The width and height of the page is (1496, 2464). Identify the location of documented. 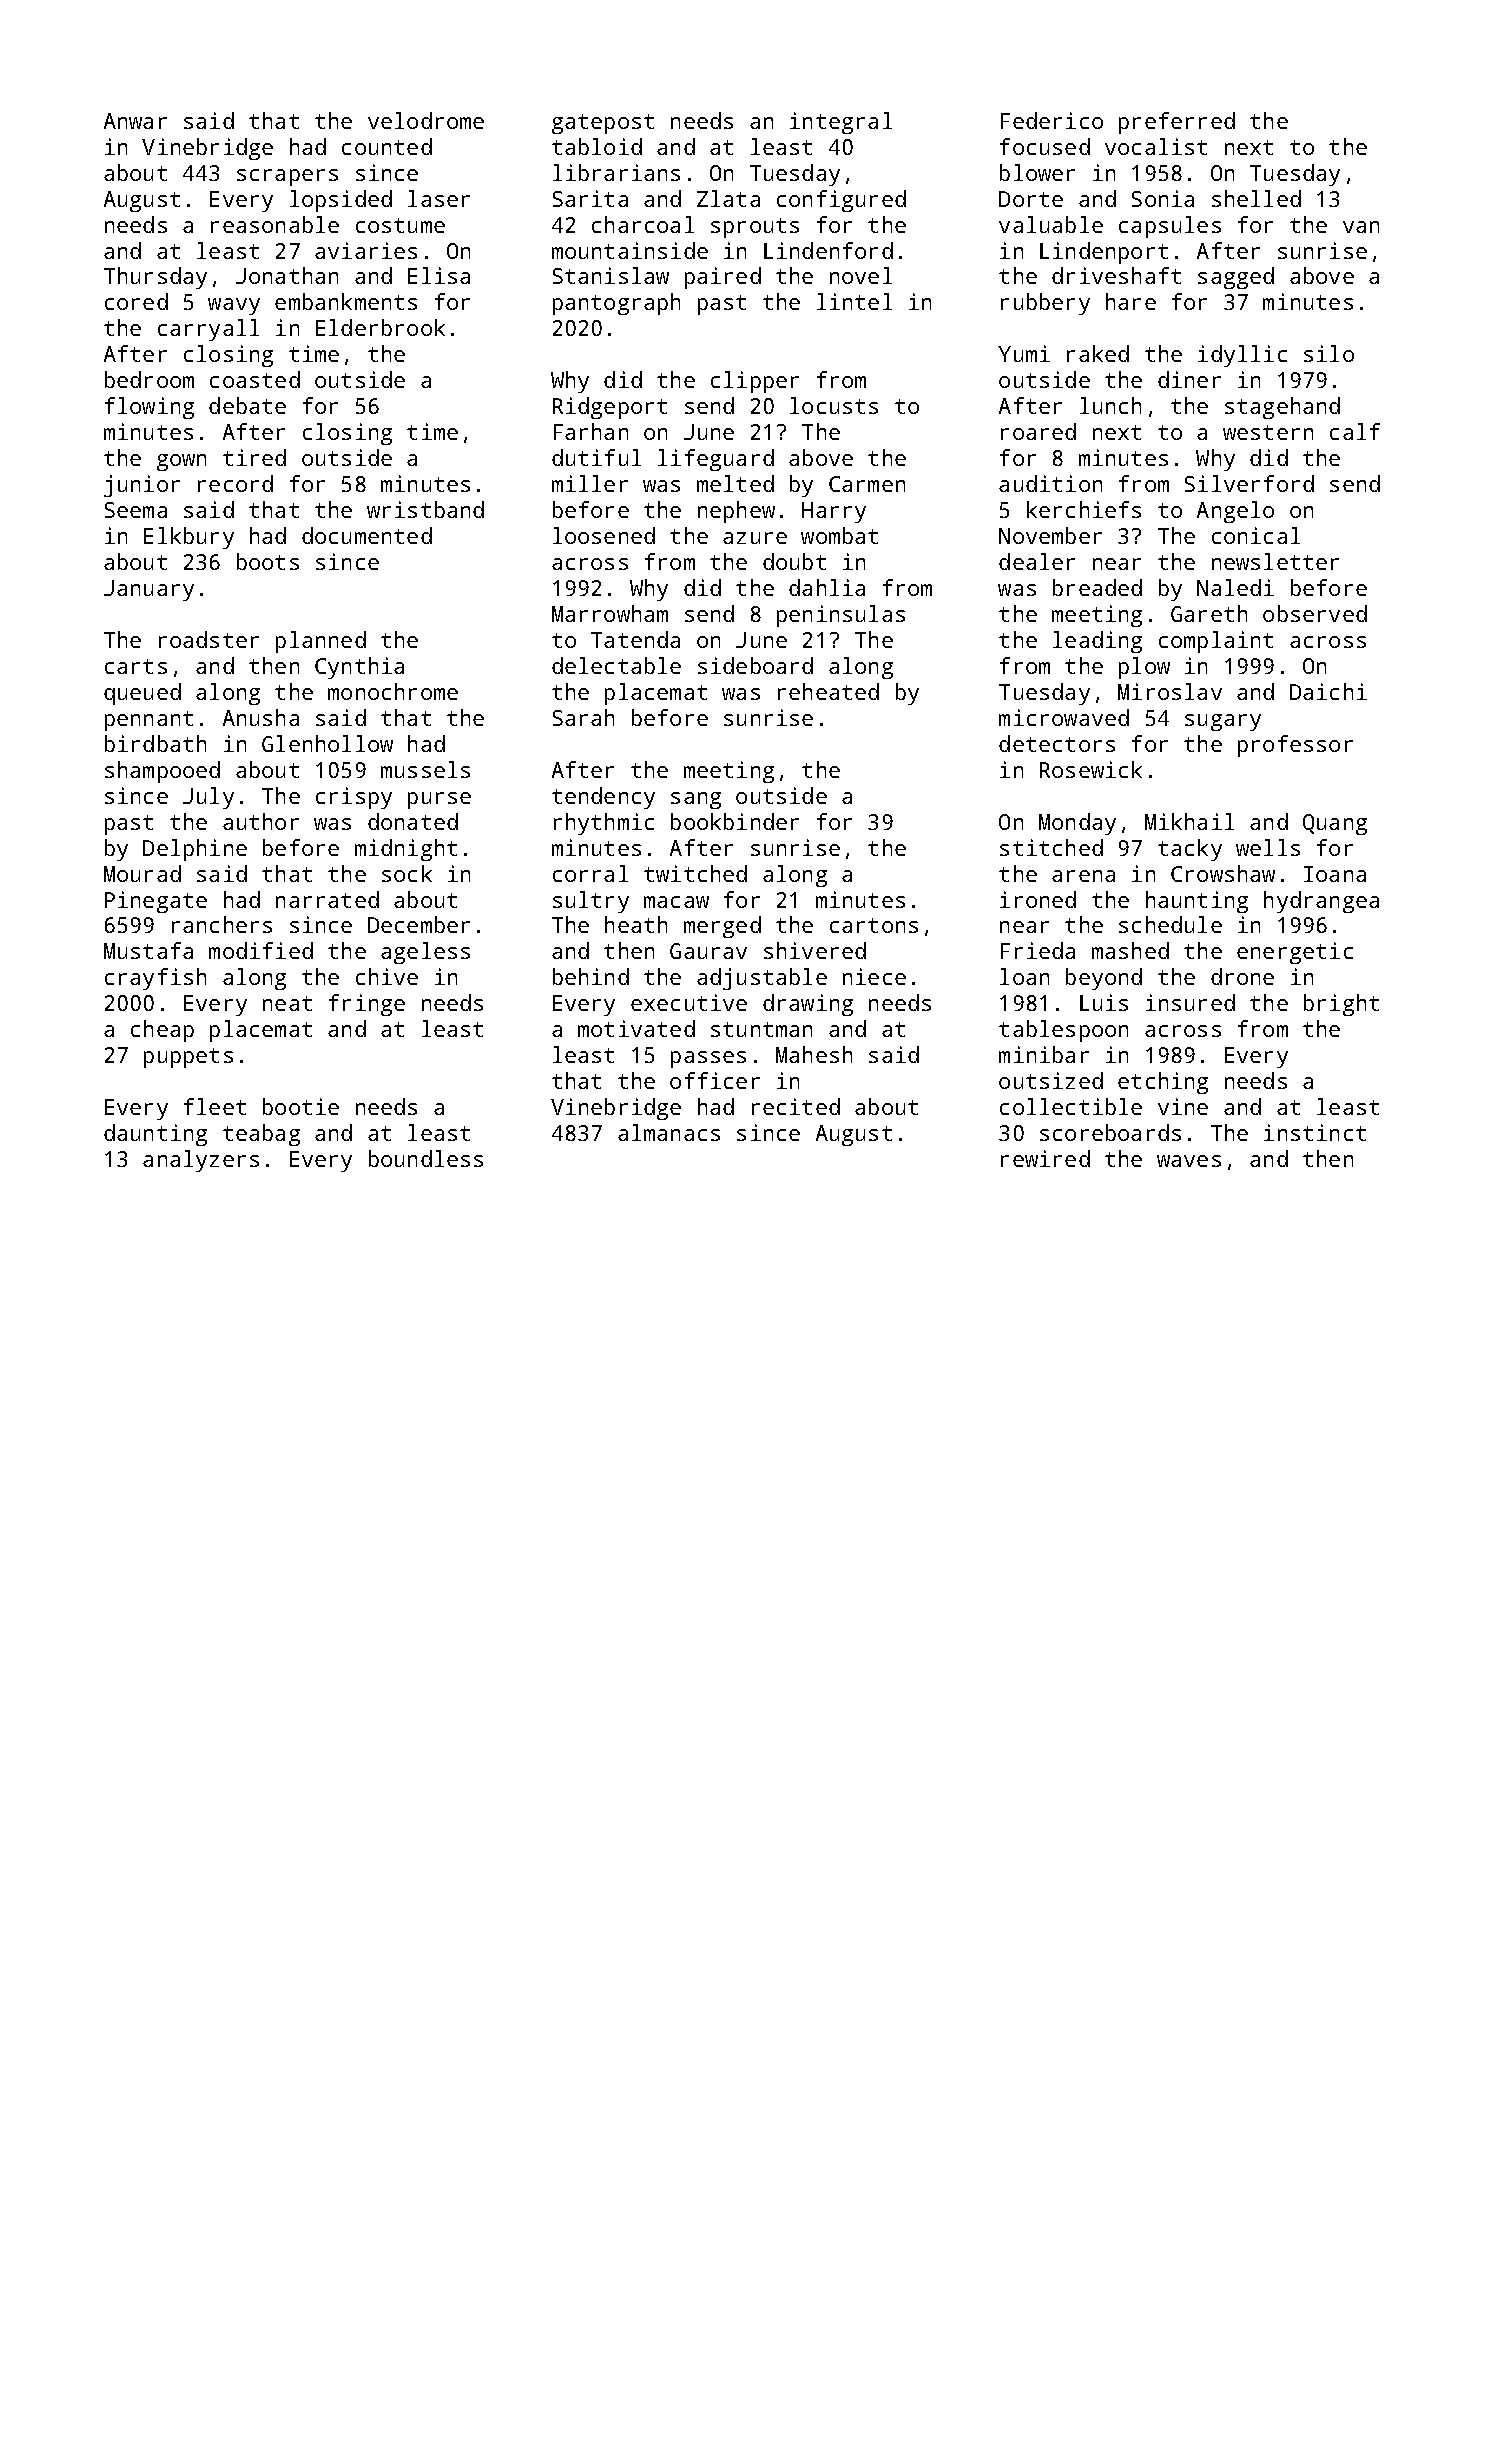
(367, 535).
